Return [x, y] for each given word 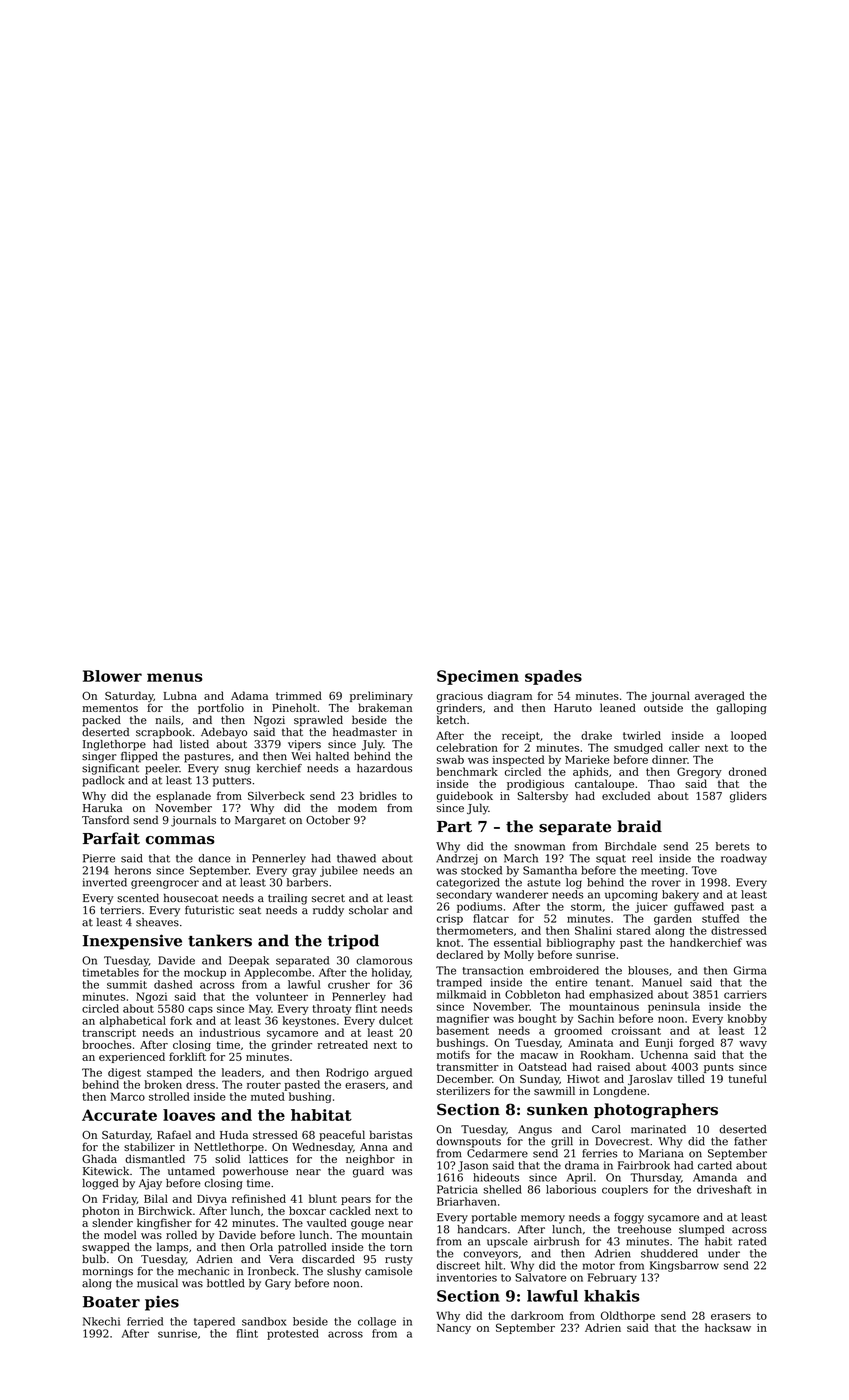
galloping [742, 709]
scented [138, 898]
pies [162, 1303]
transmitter [468, 1067]
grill [562, 1142]
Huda [234, 1134]
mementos [110, 708]
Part [454, 827]
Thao [661, 783]
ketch [451, 719]
